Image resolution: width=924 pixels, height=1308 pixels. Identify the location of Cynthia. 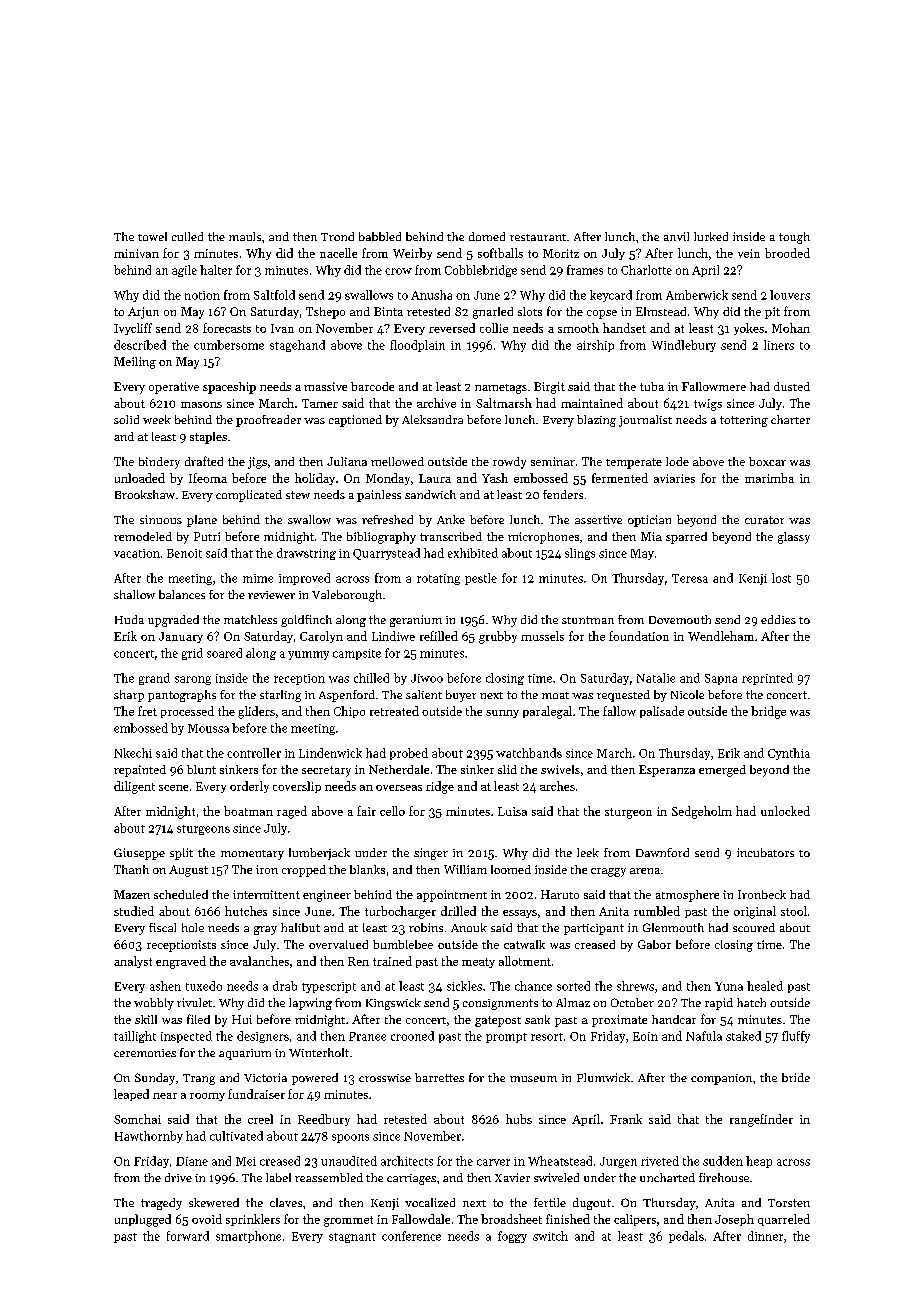
(789, 754).
